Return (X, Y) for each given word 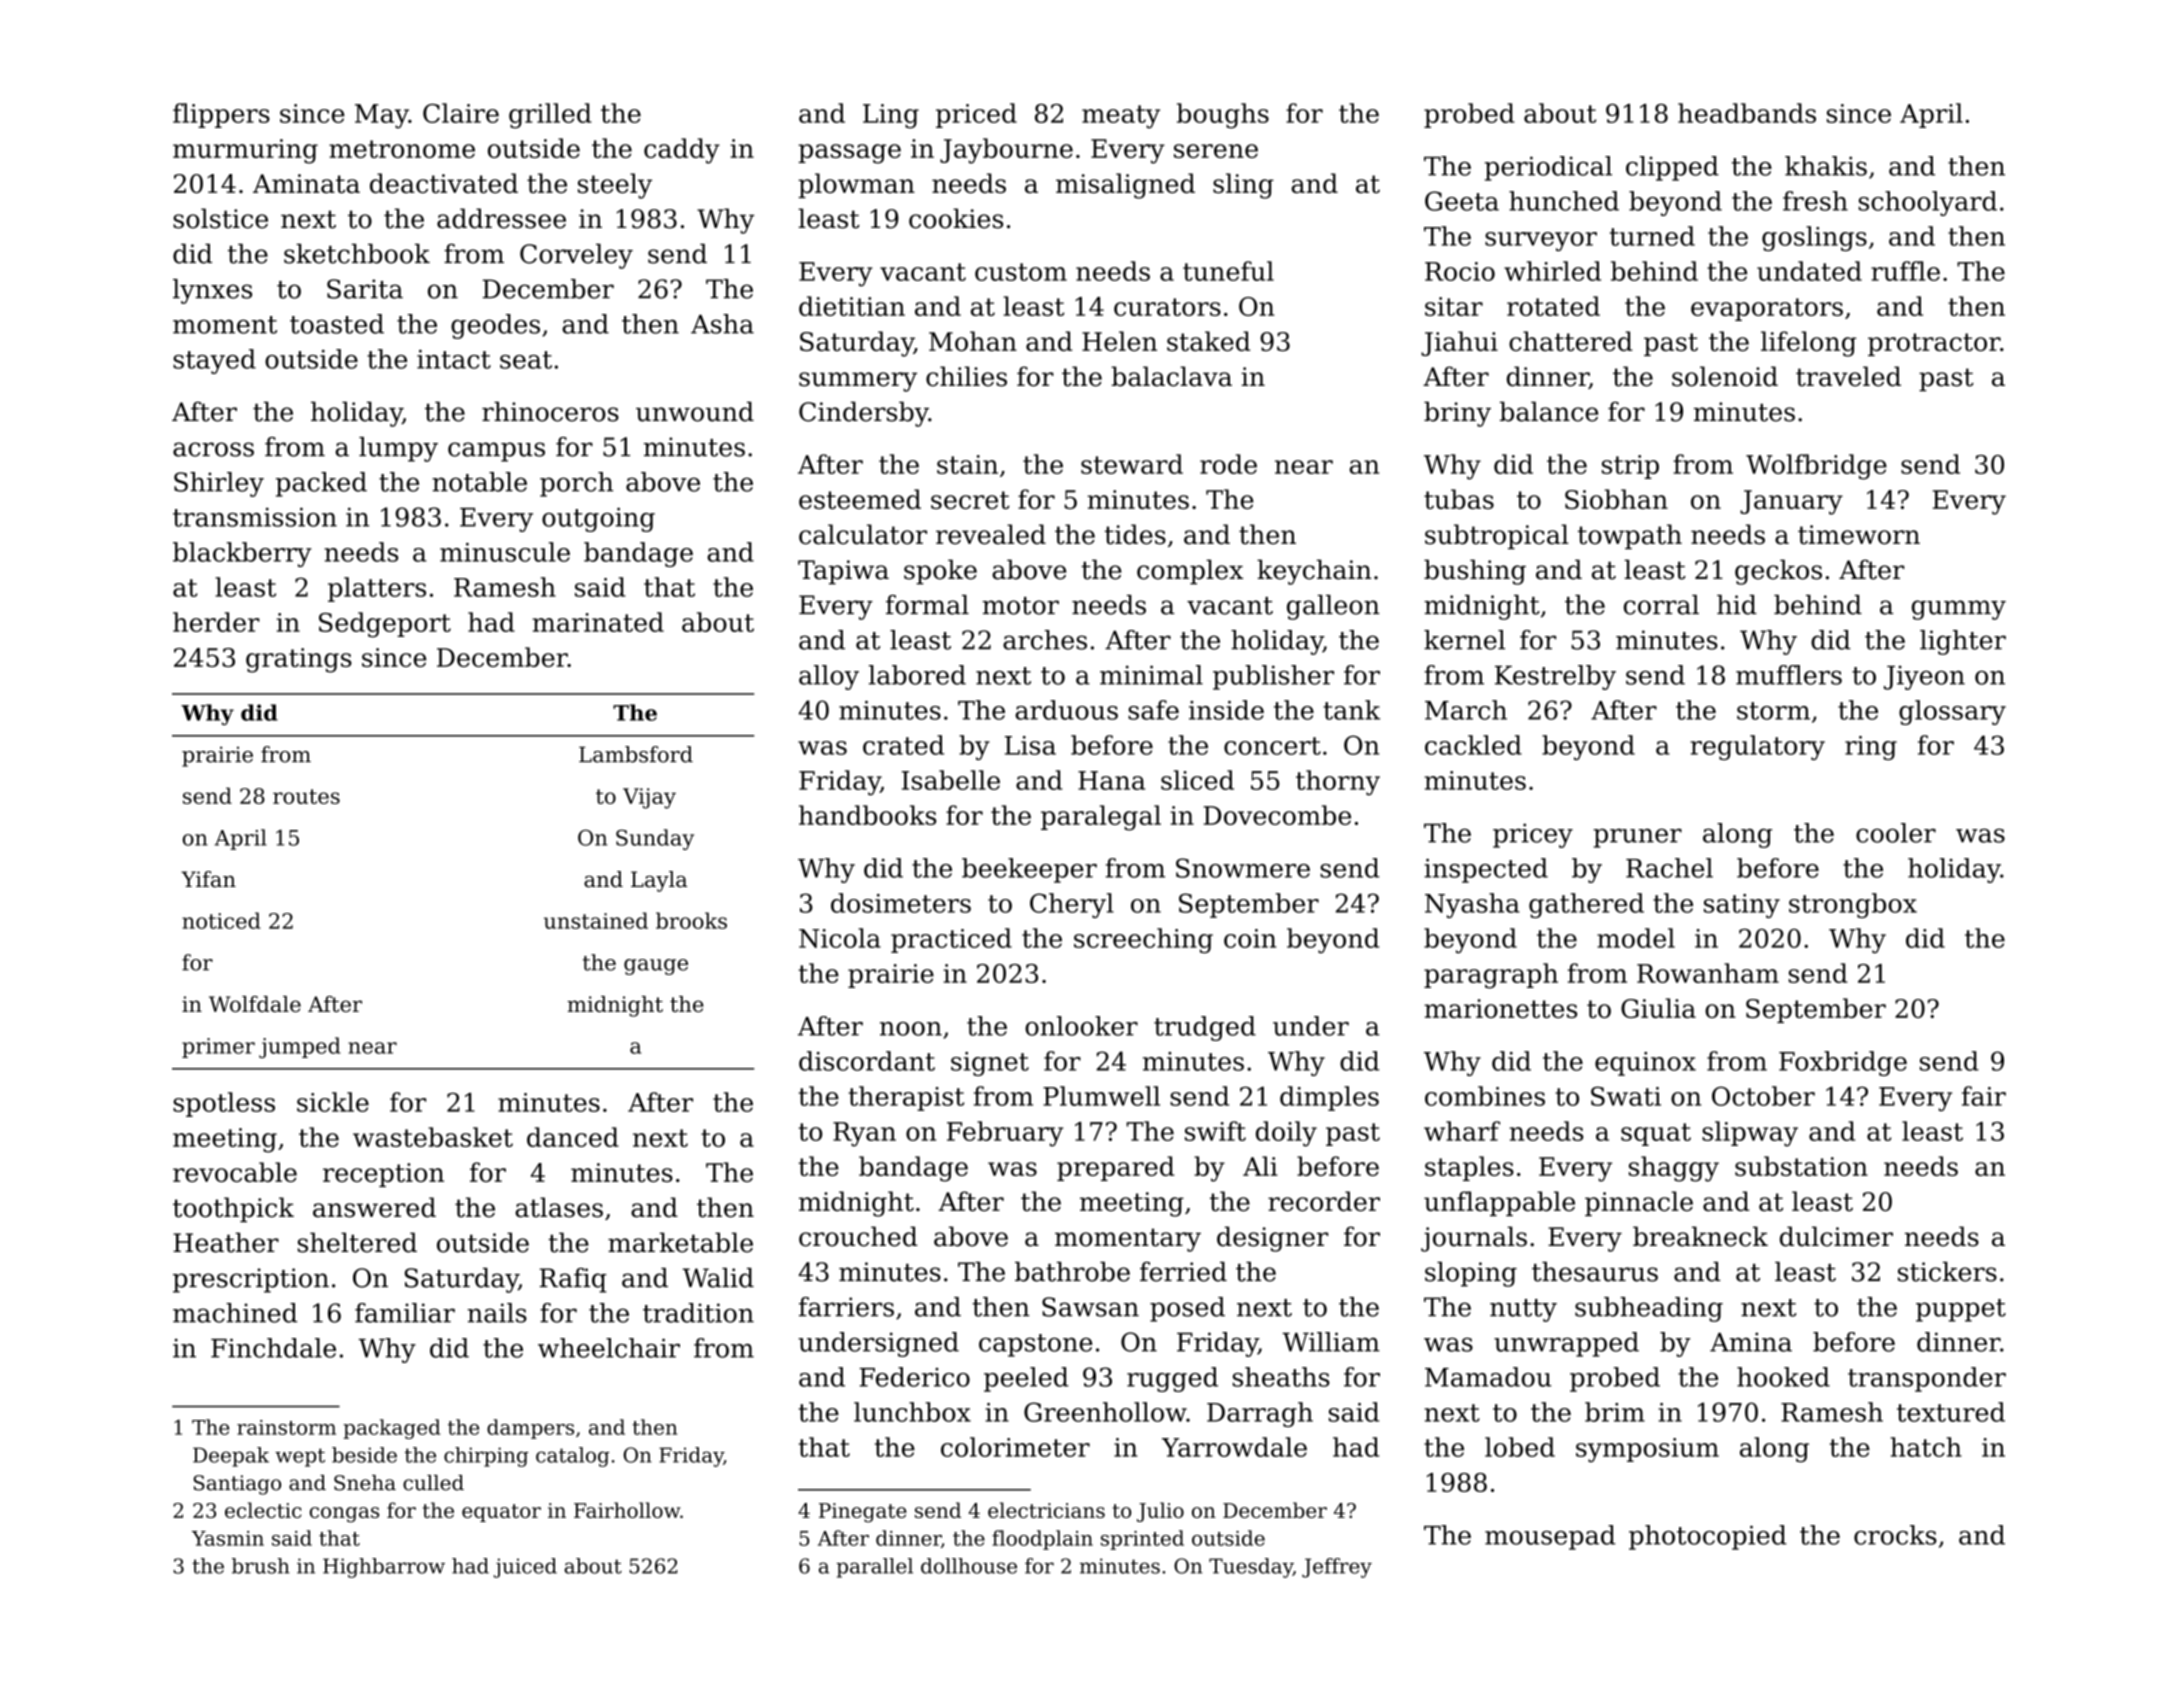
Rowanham (1708, 973)
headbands (1747, 113)
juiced (525, 1568)
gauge (656, 967)
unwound (695, 411)
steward (1132, 464)
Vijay (649, 798)
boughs (1223, 116)
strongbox (1853, 905)
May (382, 116)
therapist (906, 1098)
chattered (1571, 341)
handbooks (867, 815)
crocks (1895, 1535)
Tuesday (1251, 1568)
